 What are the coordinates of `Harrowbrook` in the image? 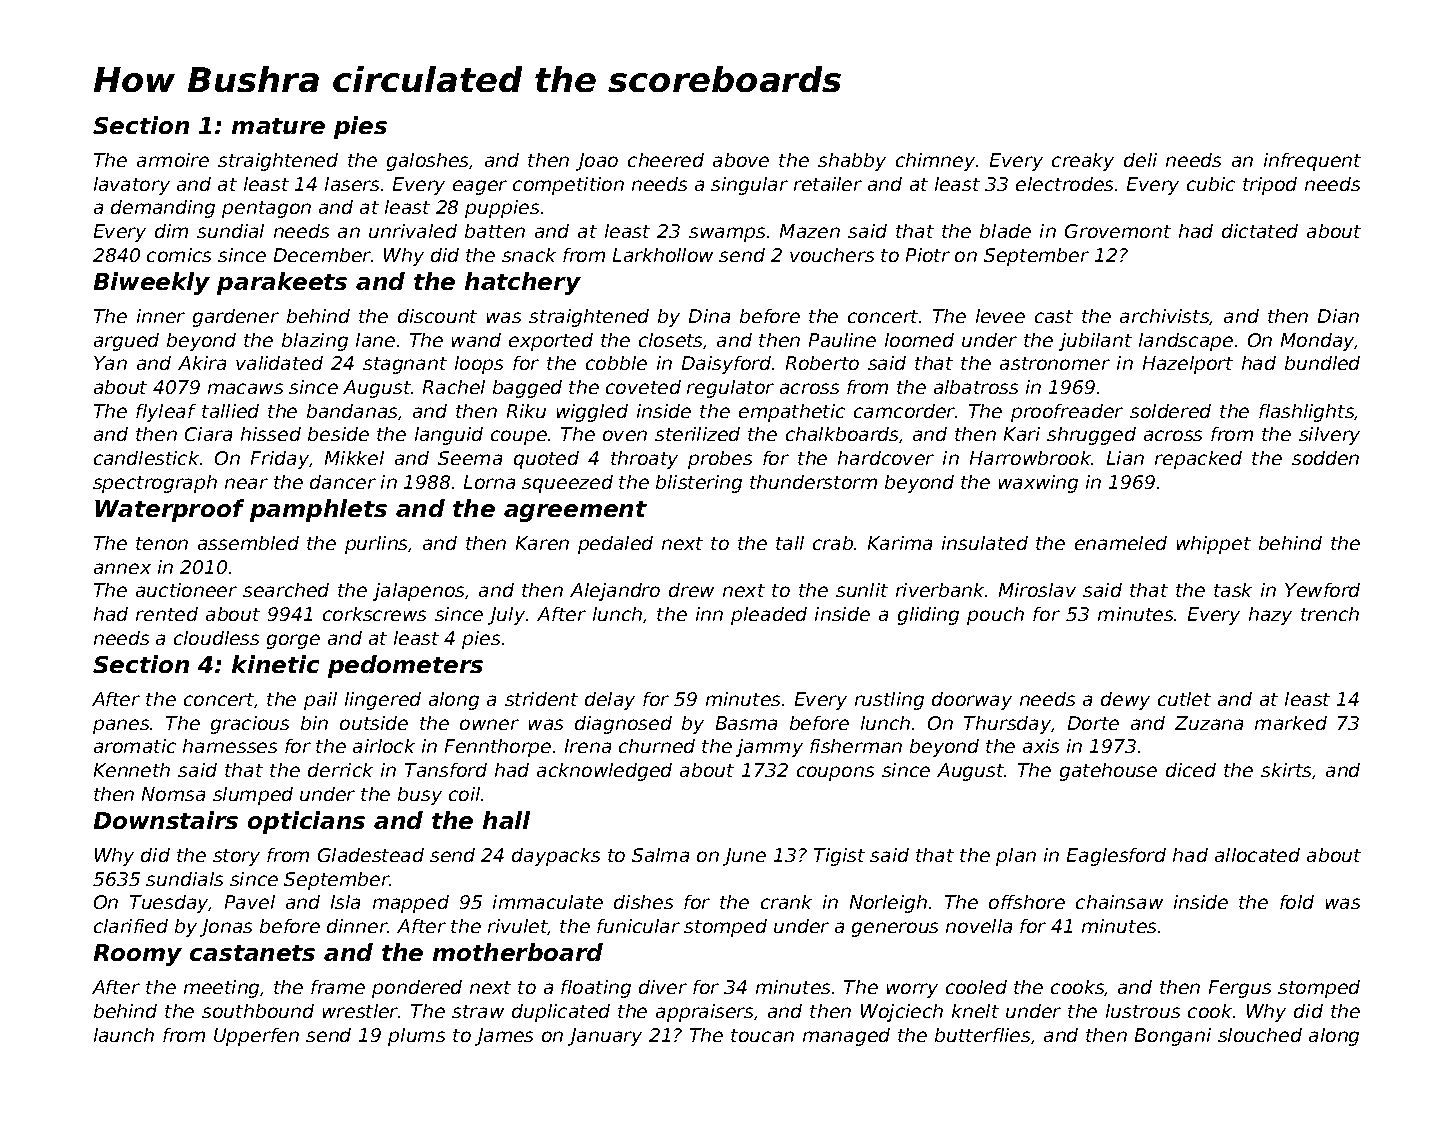 It's located at (1031, 458).
